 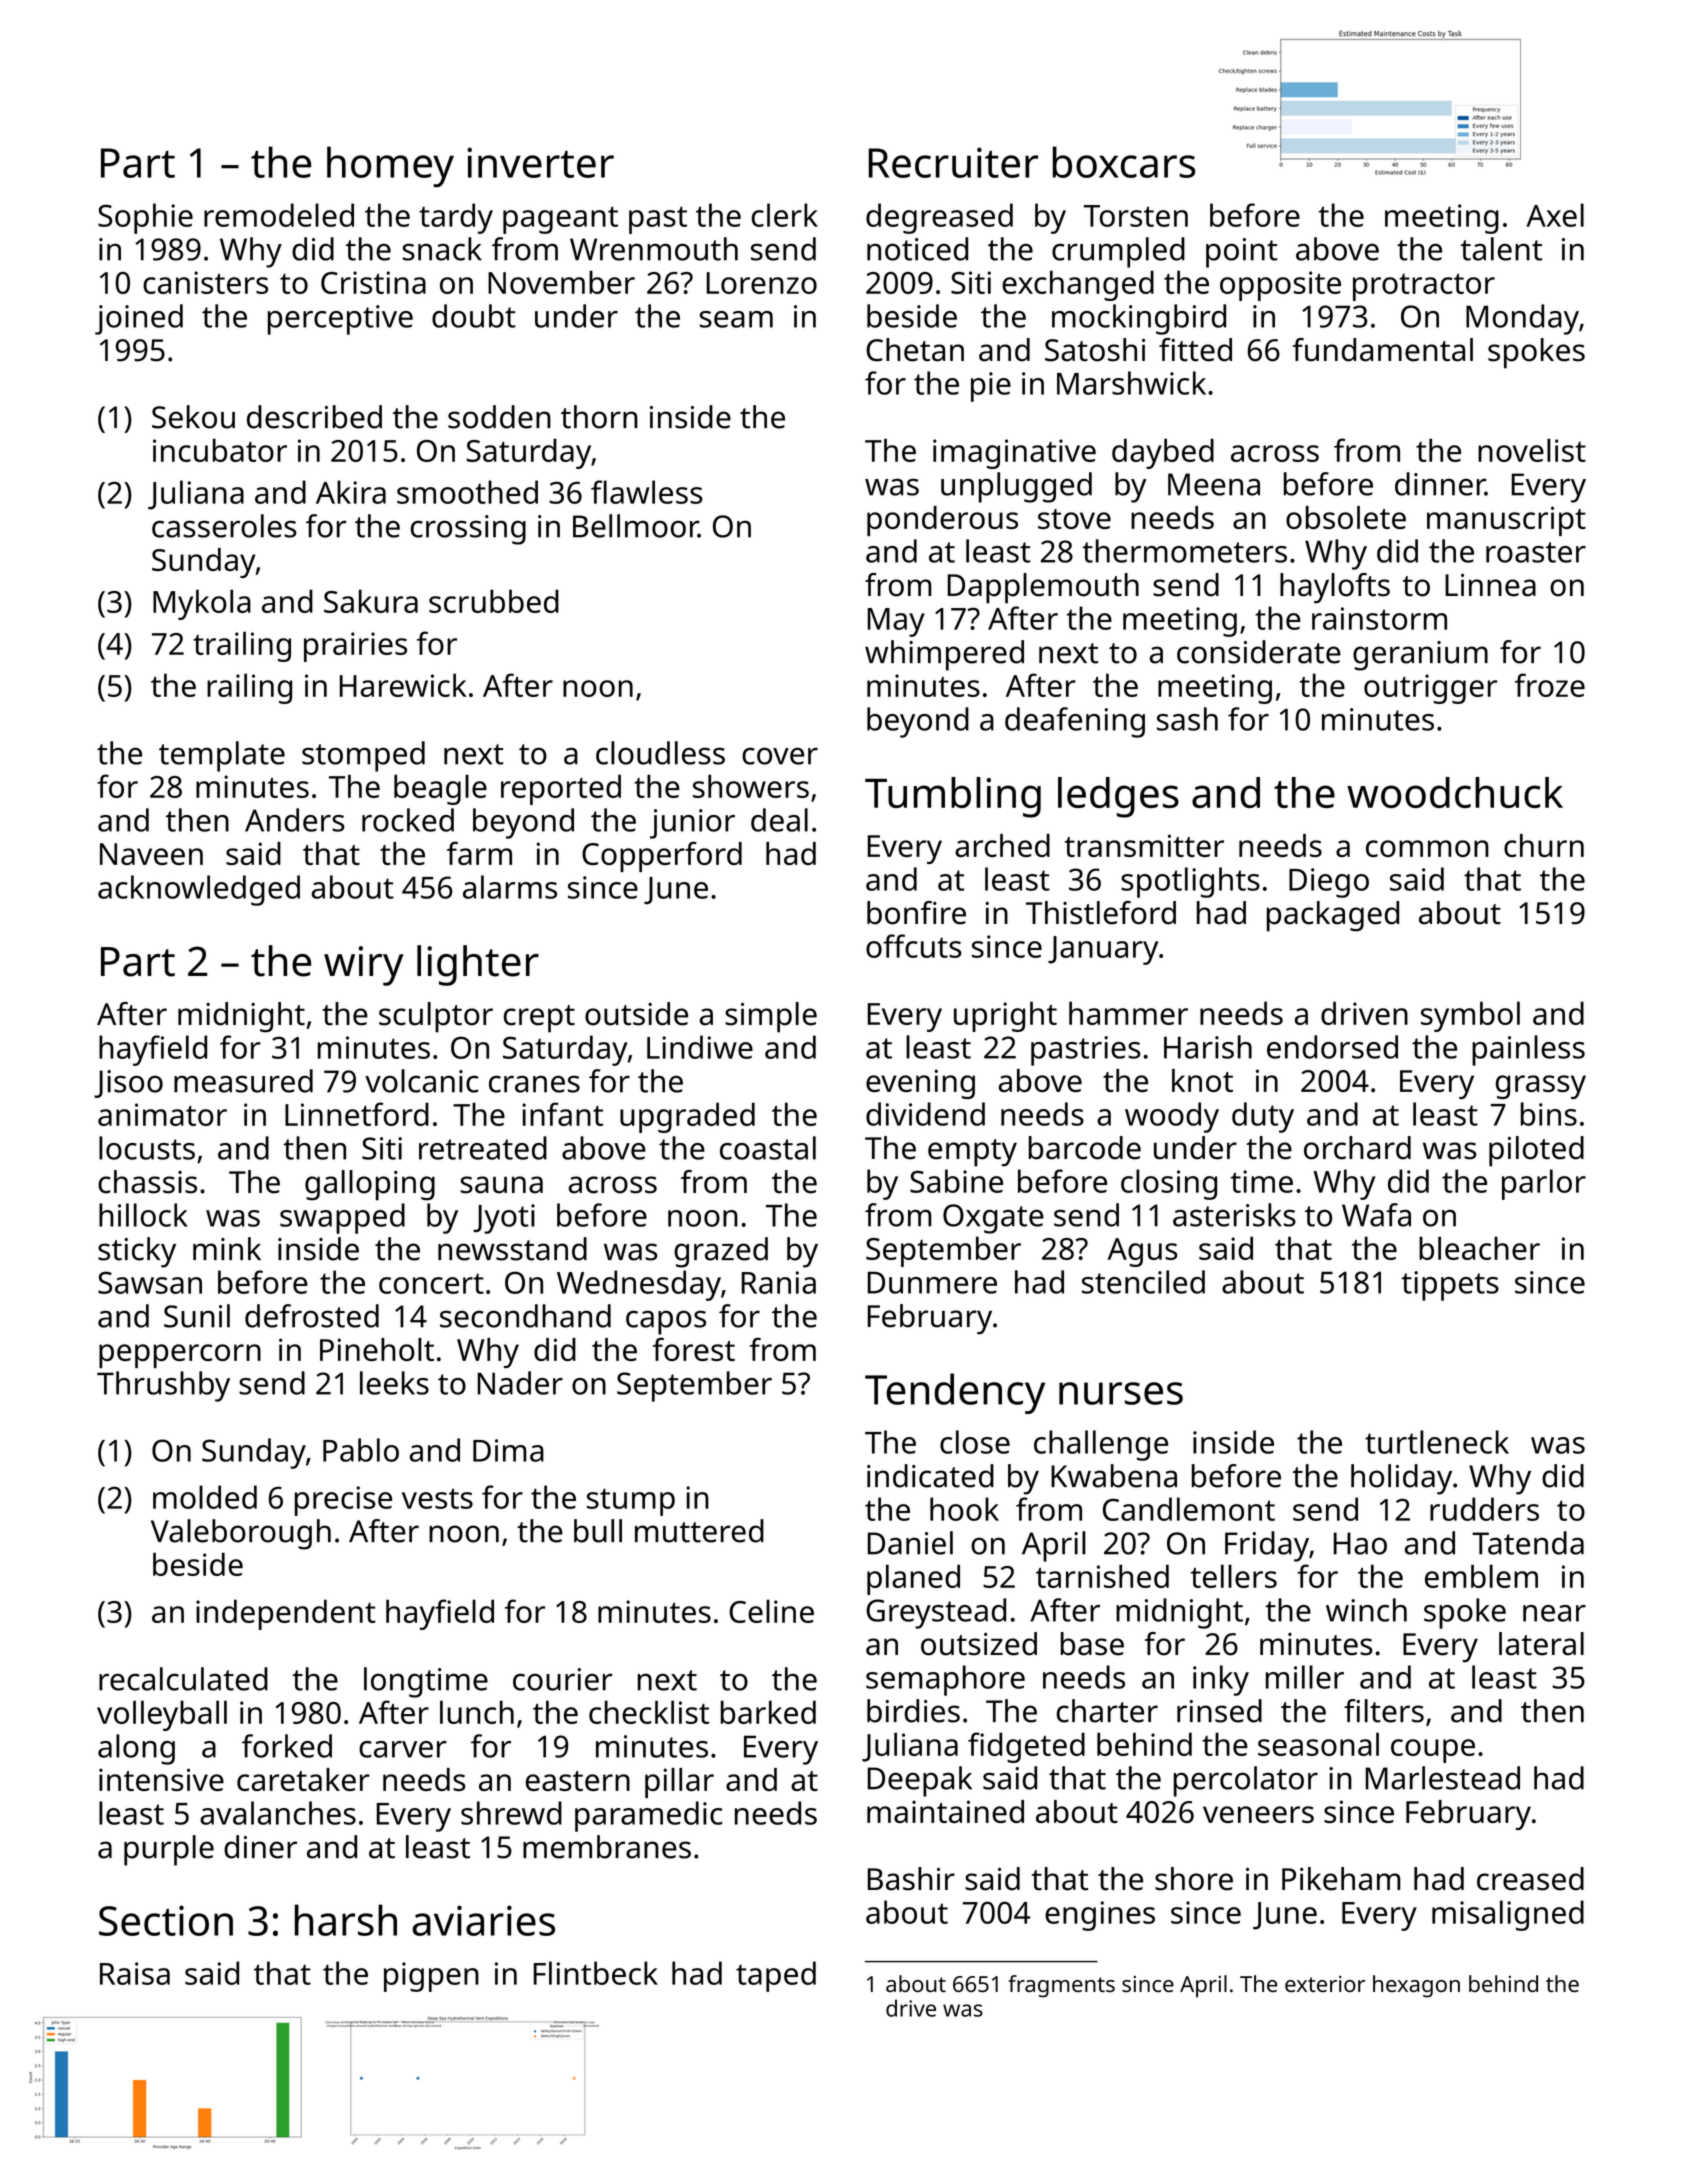 I want to click on nurses, so click(x=1121, y=1393).
